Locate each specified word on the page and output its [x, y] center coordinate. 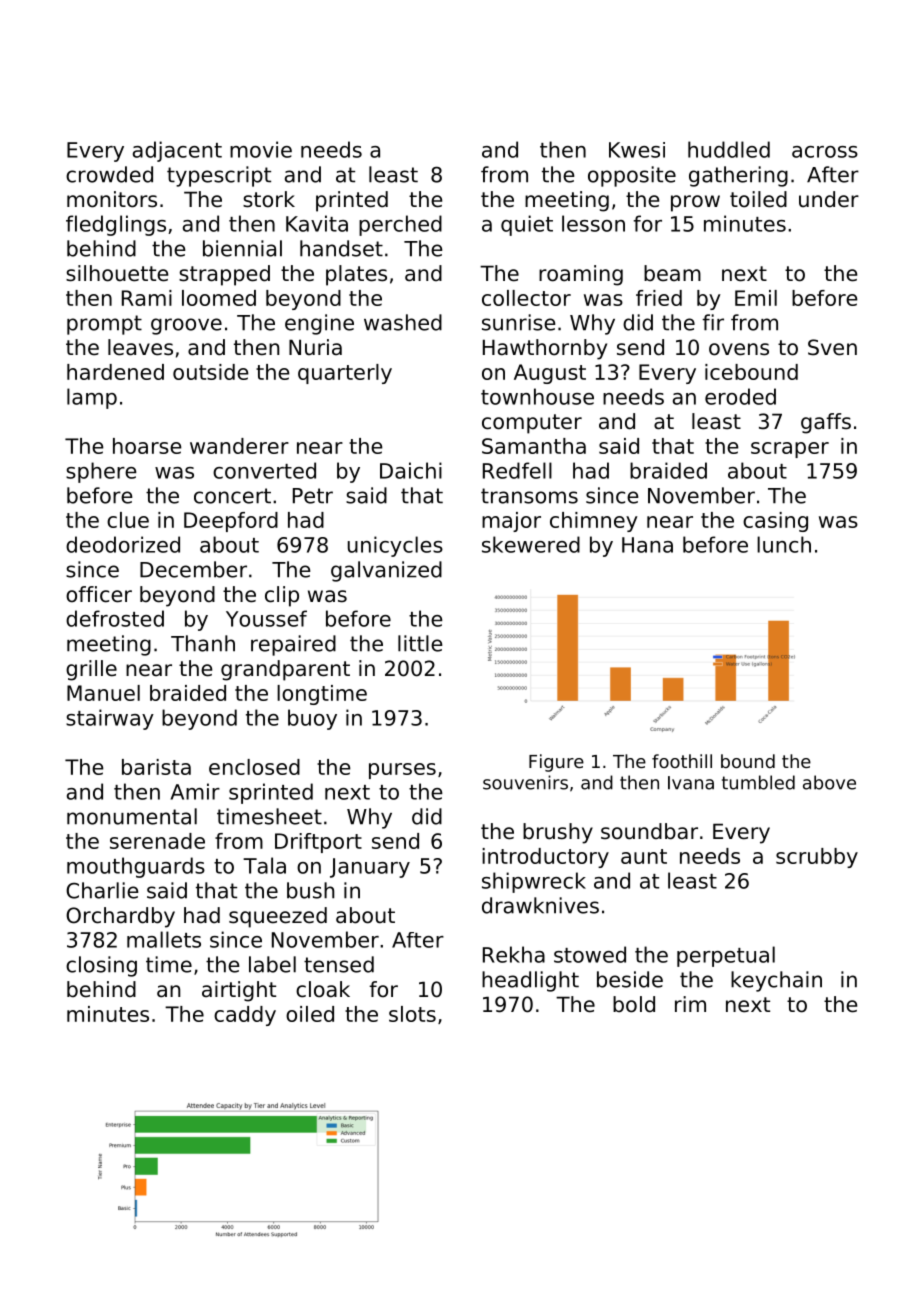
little [420, 643]
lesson [593, 223]
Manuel [103, 693]
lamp [92, 398]
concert [232, 496]
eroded [740, 396]
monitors [112, 199]
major [511, 522]
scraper [790, 450]
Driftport [318, 843]
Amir [195, 791]
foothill [682, 761]
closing [101, 966]
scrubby [817, 858]
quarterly [345, 374]
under [829, 199]
